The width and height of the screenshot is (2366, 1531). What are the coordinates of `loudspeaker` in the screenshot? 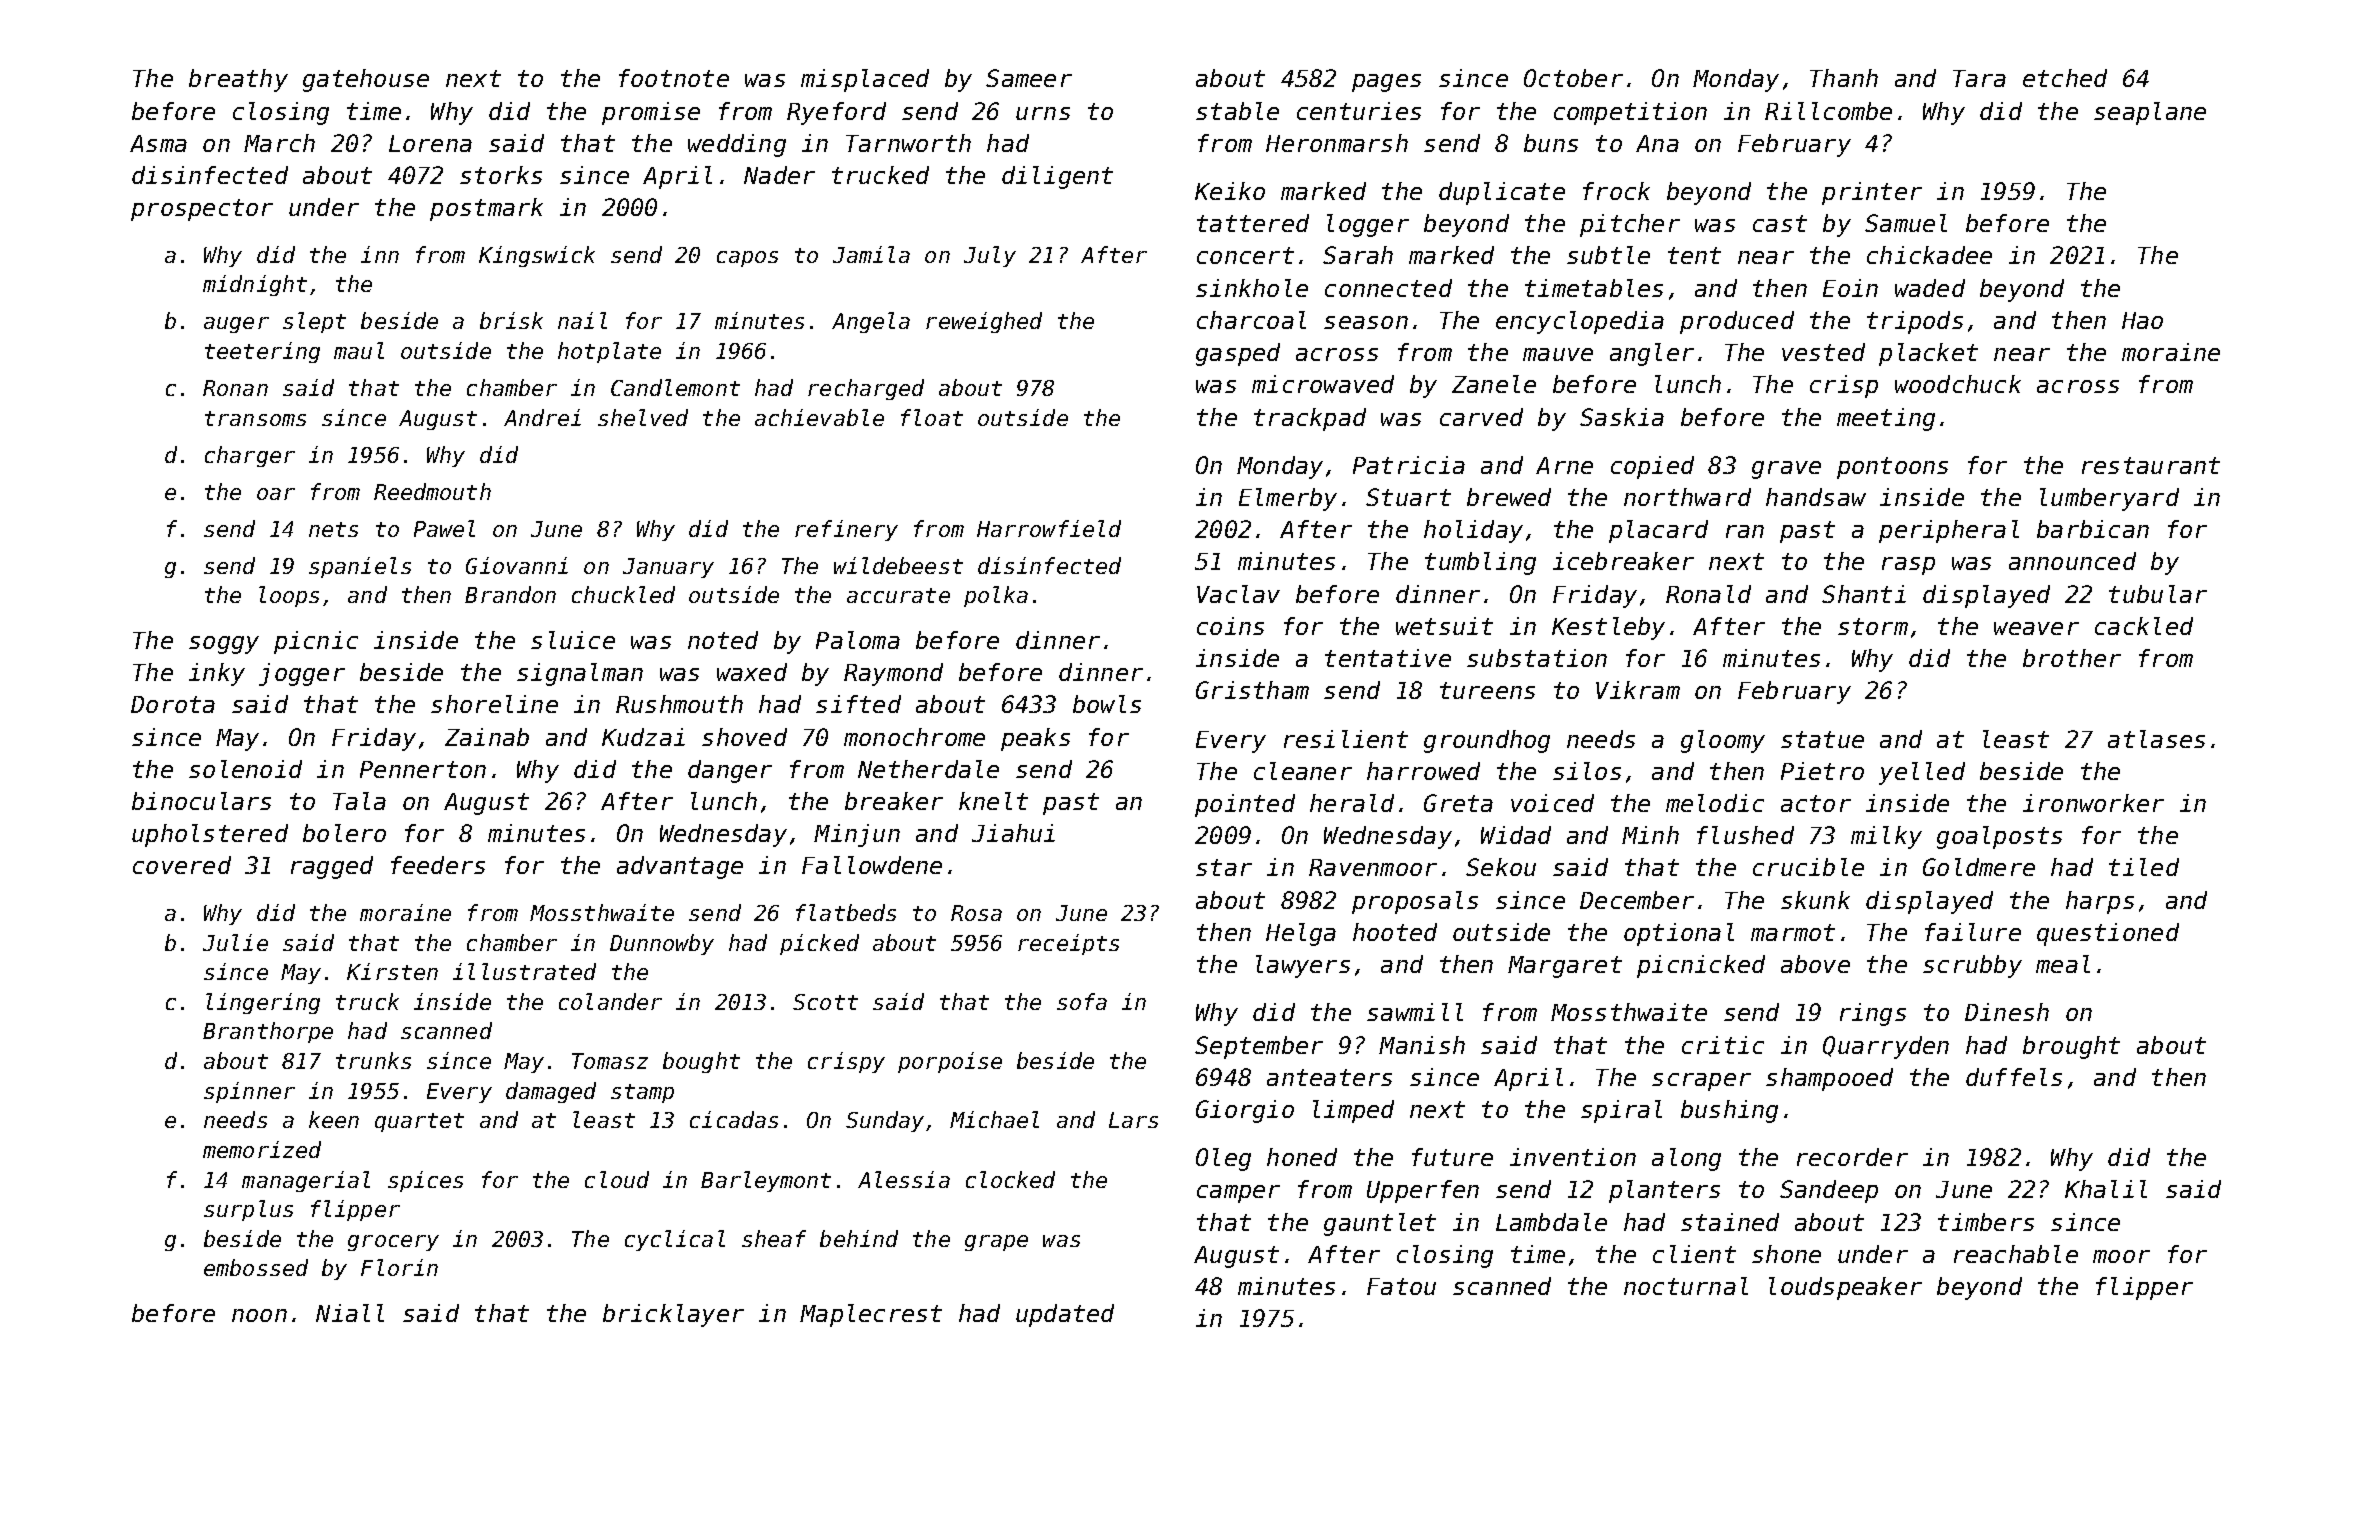 It's located at (1845, 1288).
